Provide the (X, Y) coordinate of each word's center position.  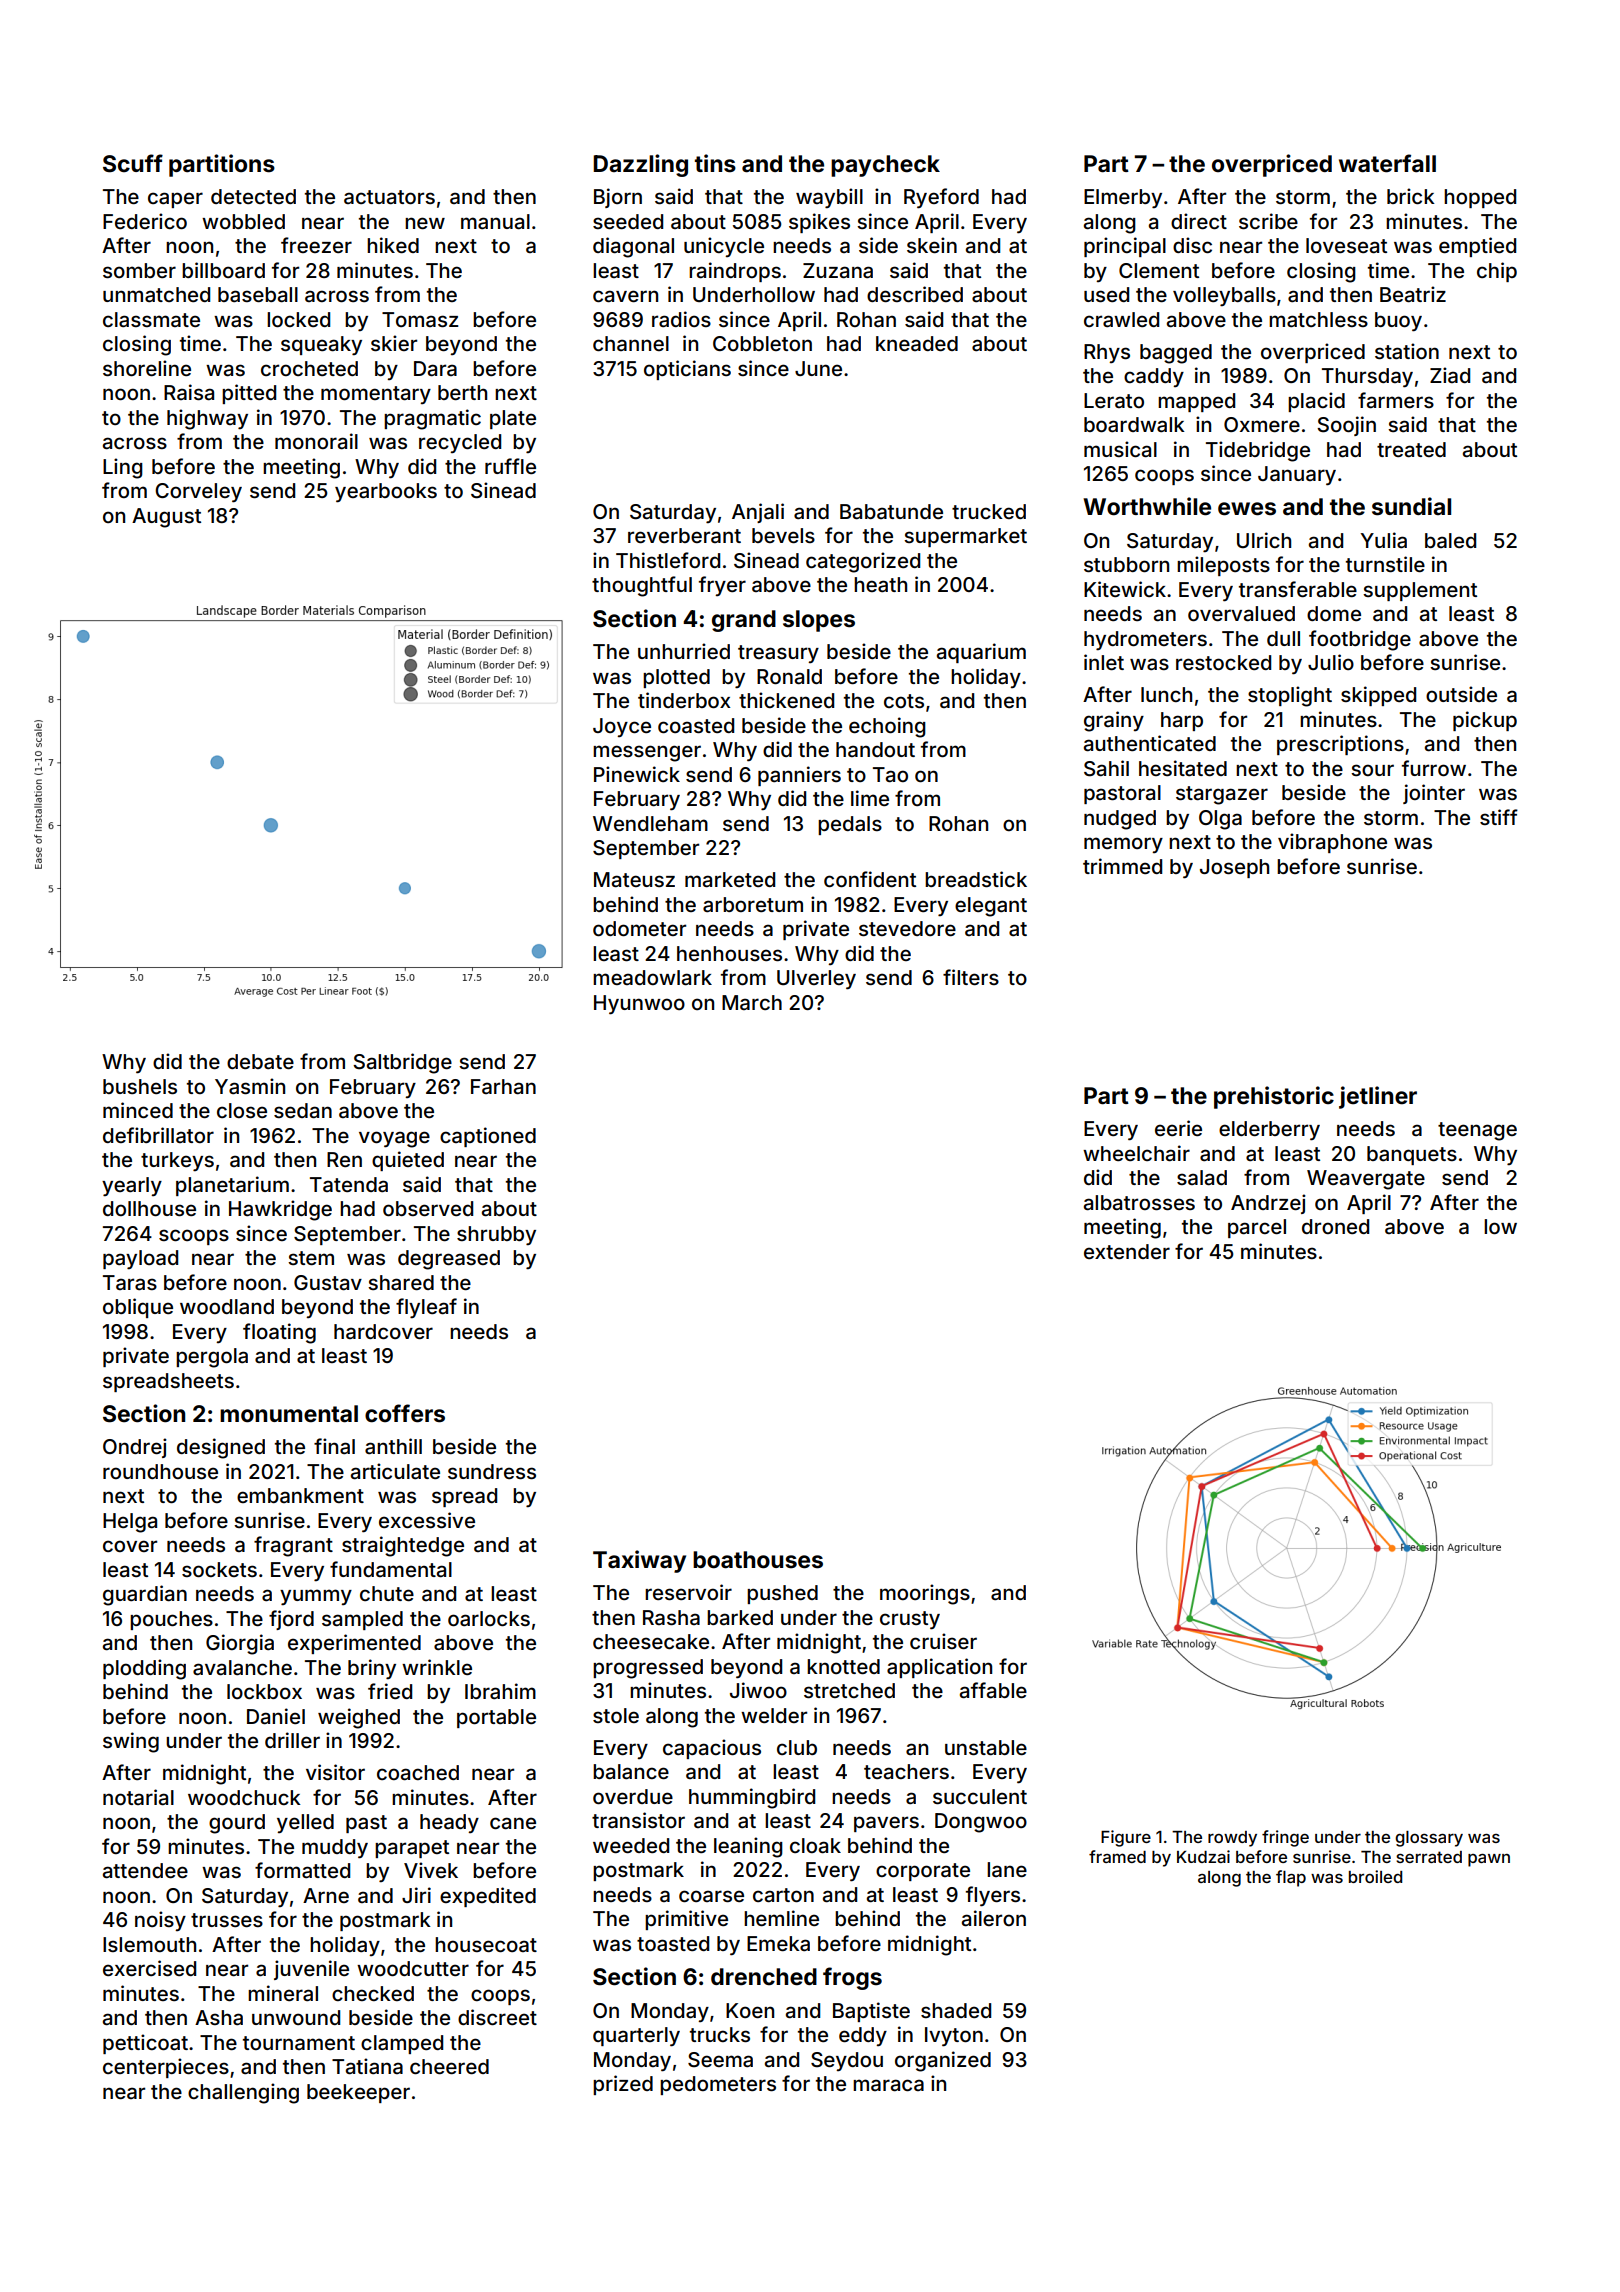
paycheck (885, 166)
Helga (130, 1523)
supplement (1420, 591)
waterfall (1387, 163)
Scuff (133, 163)
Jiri (416, 1895)
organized (943, 2061)
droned (1335, 1226)
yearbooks (386, 493)
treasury (778, 654)
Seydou (847, 2061)
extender (1127, 1251)
